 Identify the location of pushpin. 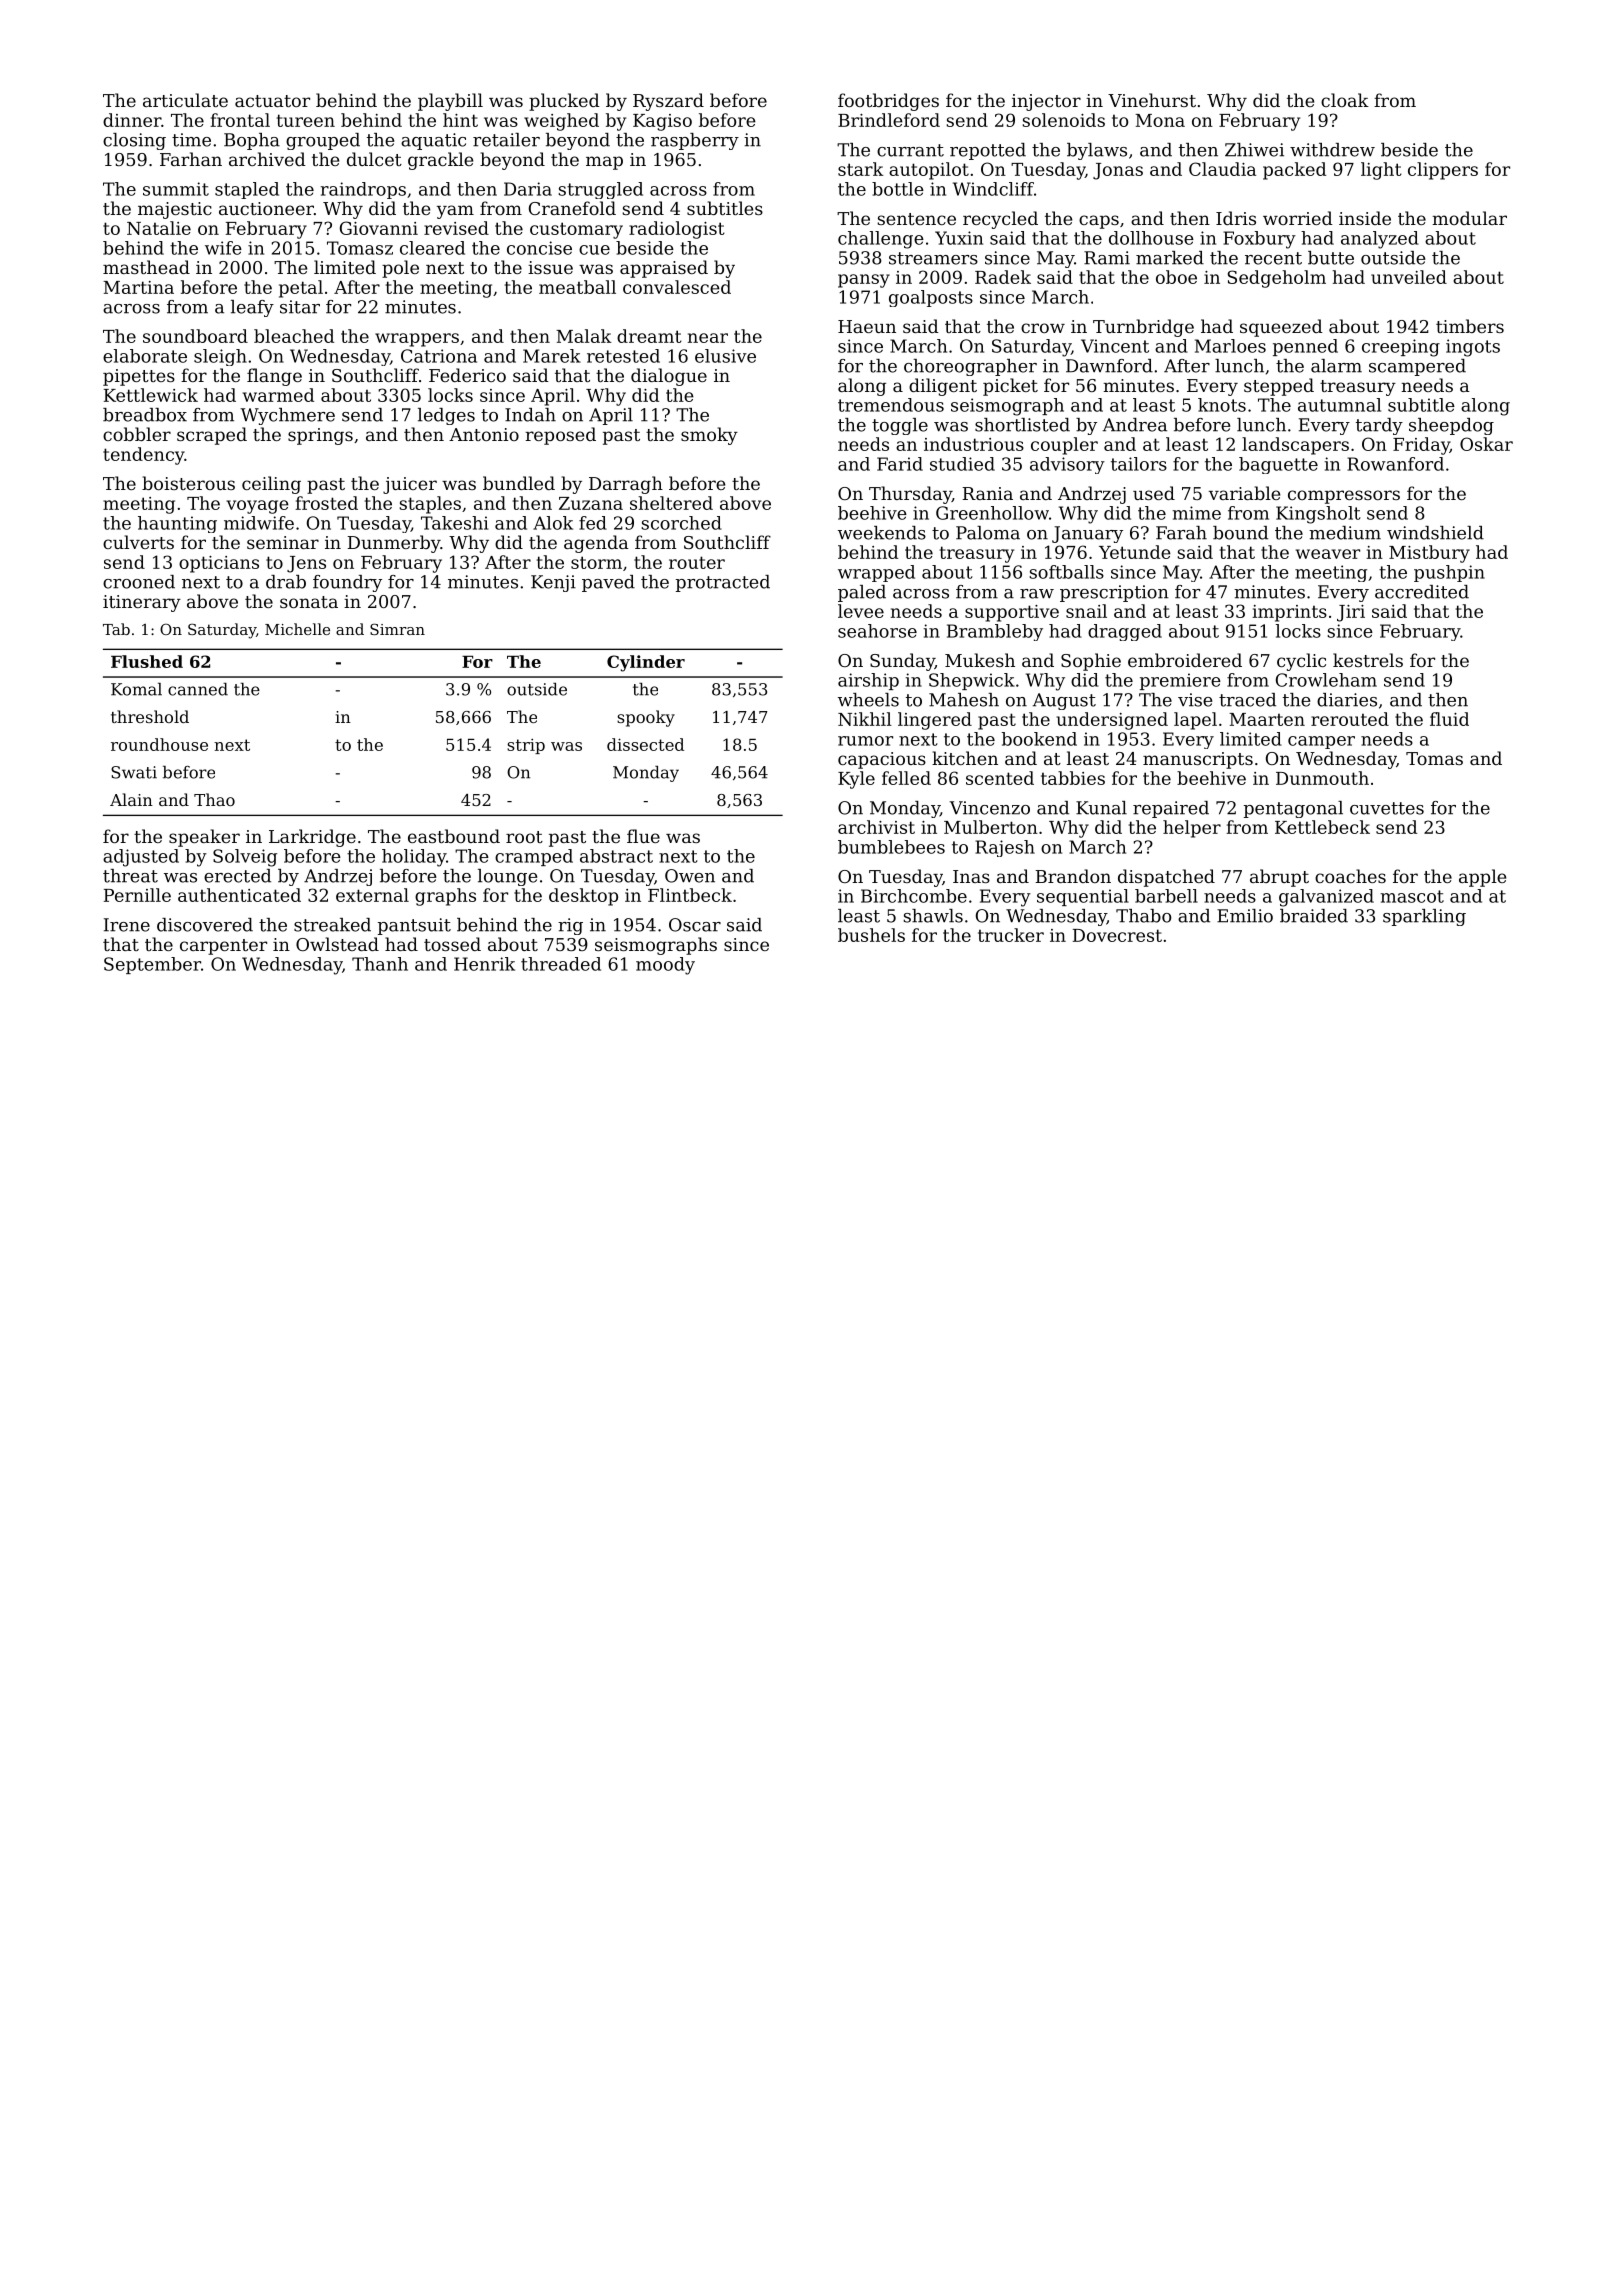
(1449, 573).
